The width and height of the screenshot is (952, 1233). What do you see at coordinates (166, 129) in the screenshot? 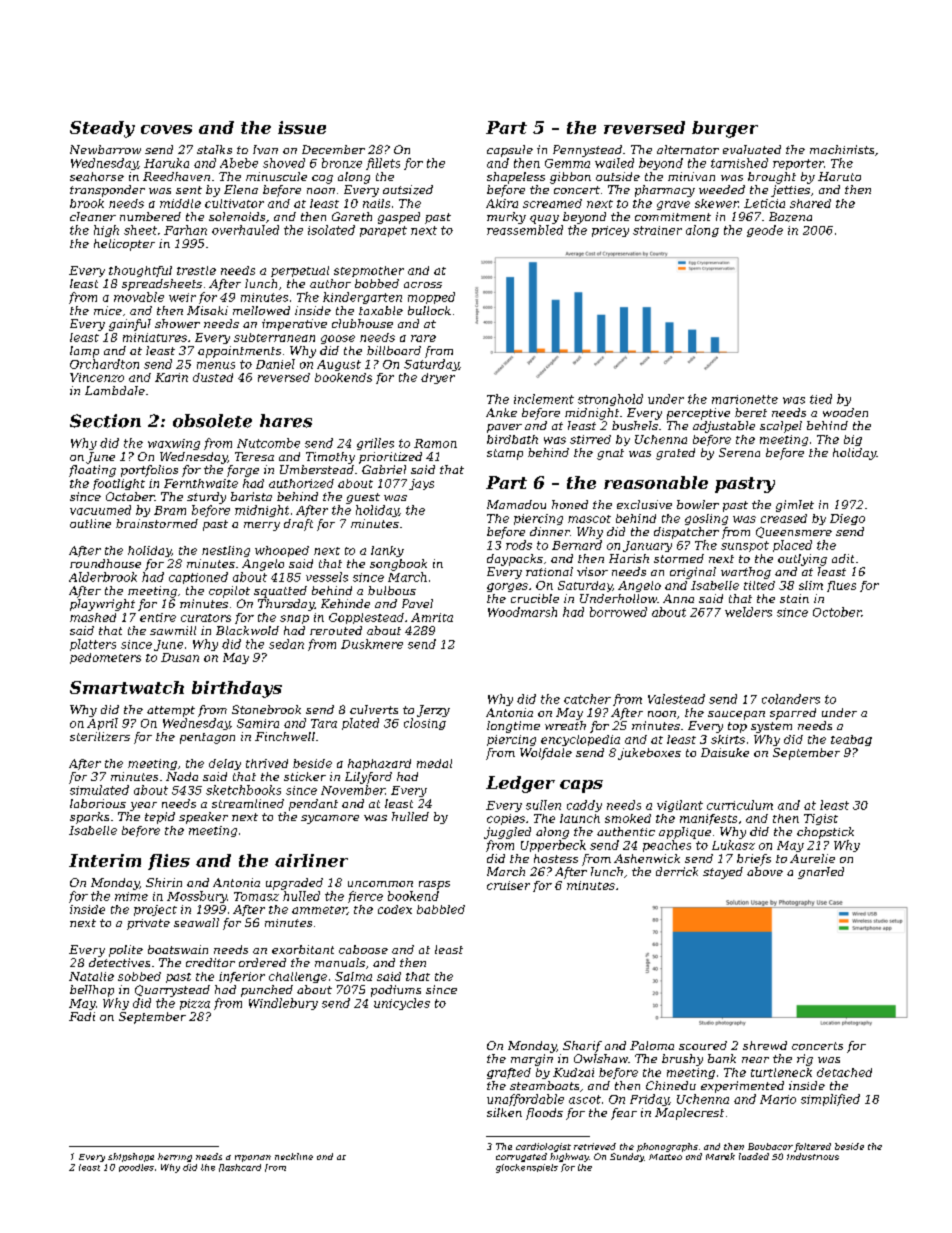
I see `coves` at bounding box center [166, 129].
